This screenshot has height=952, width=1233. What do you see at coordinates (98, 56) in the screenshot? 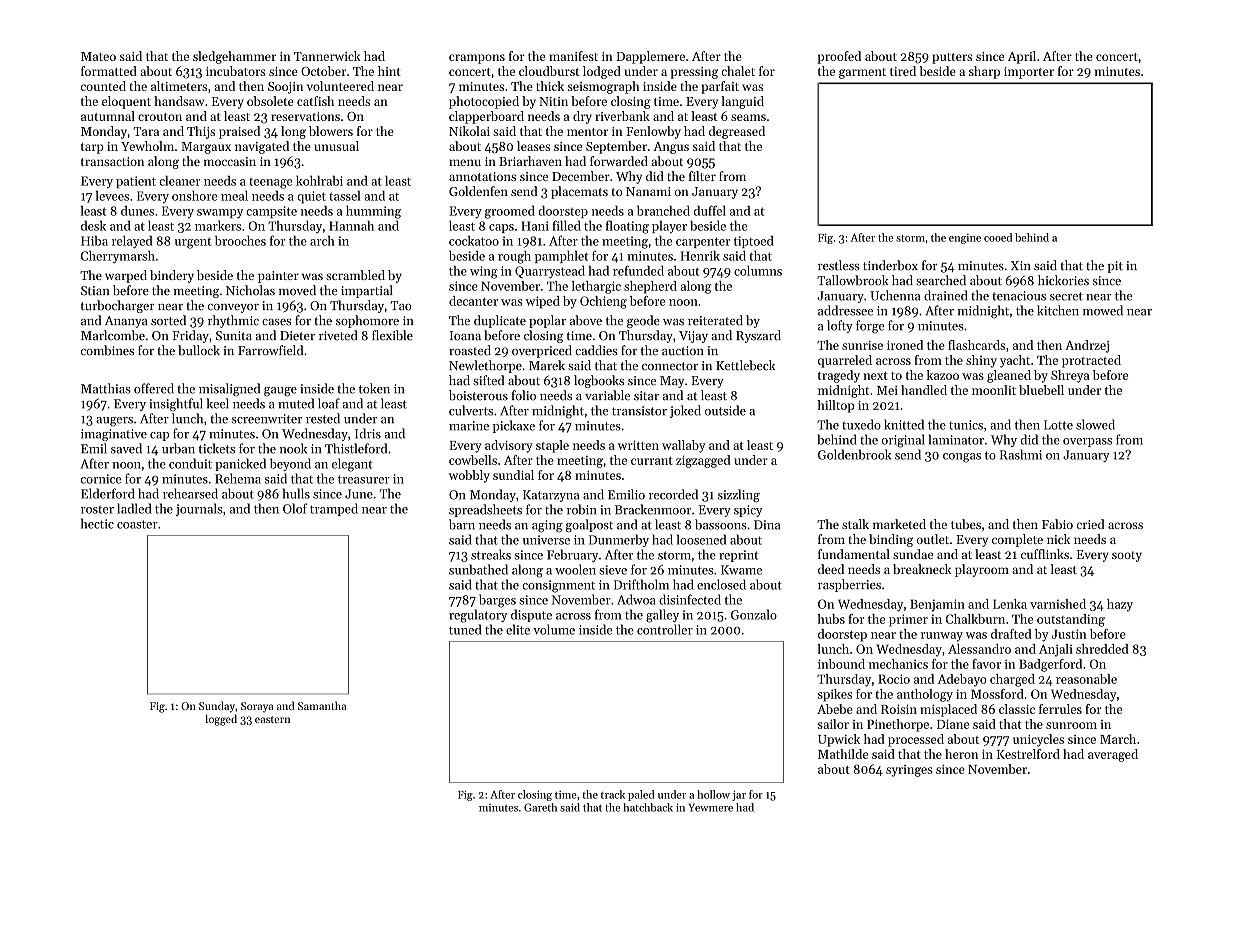
I see `Mateo` at bounding box center [98, 56].
